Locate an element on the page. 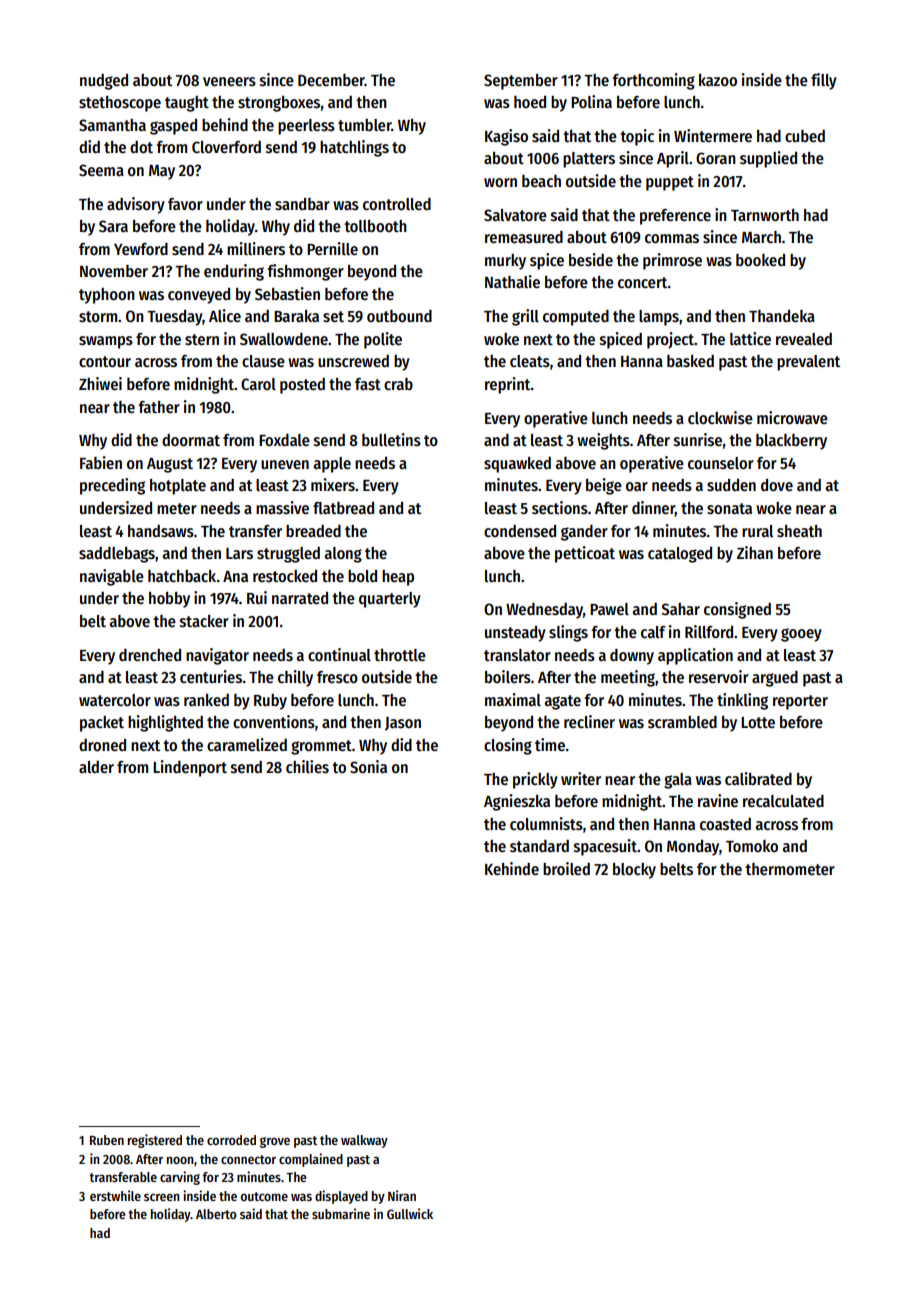 The height and width of the image is (1314, 924). Thandeka is located at coordinates (782, 316).
